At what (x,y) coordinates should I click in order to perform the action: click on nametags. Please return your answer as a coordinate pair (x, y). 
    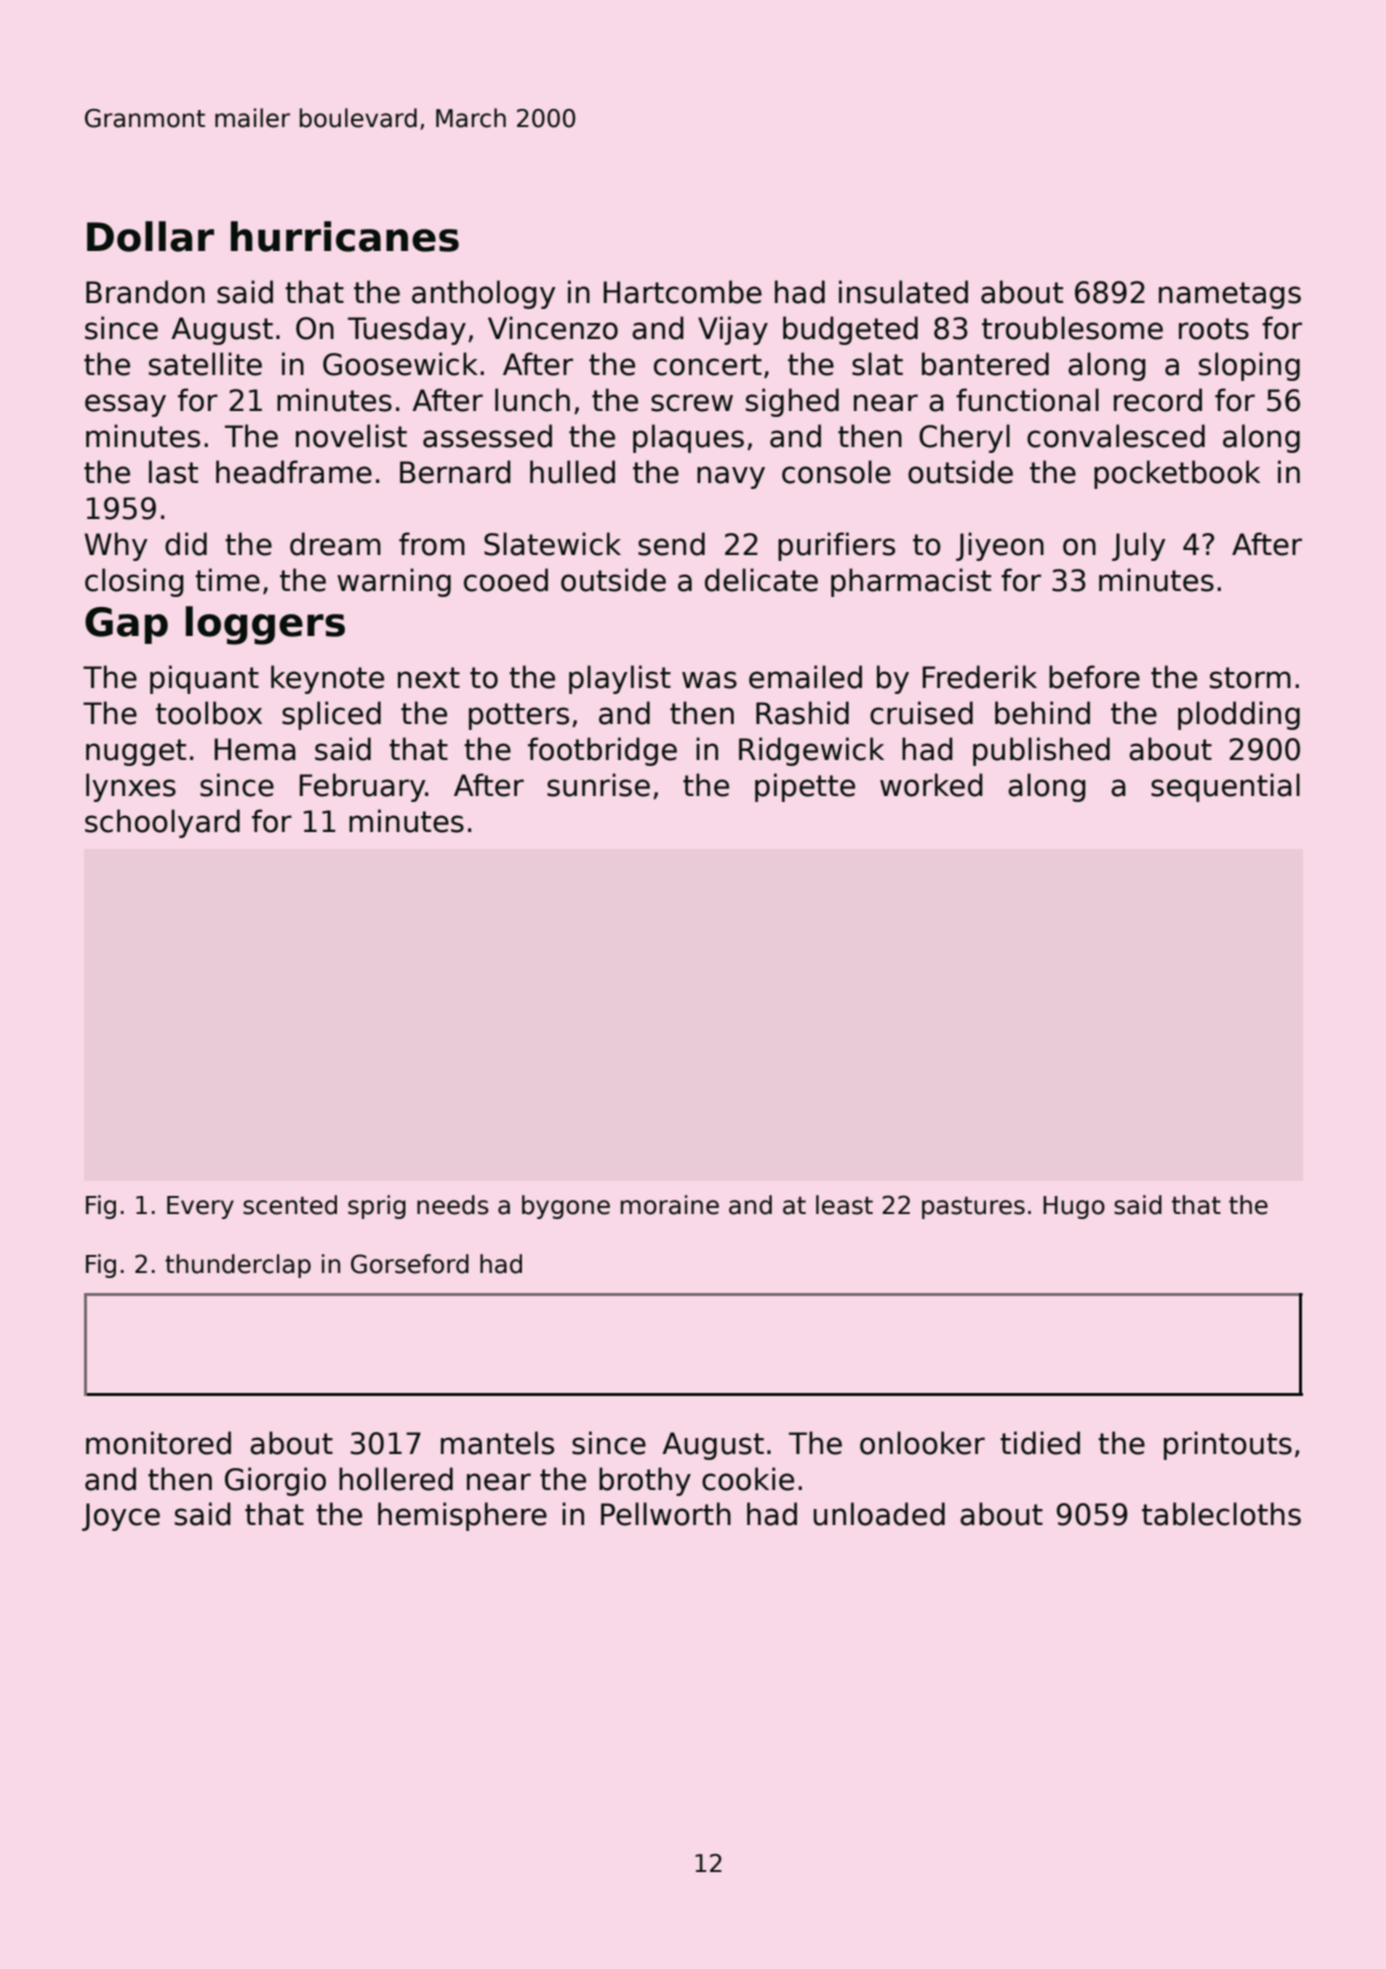
    Looking at the image, I should click on (1230, 295).
